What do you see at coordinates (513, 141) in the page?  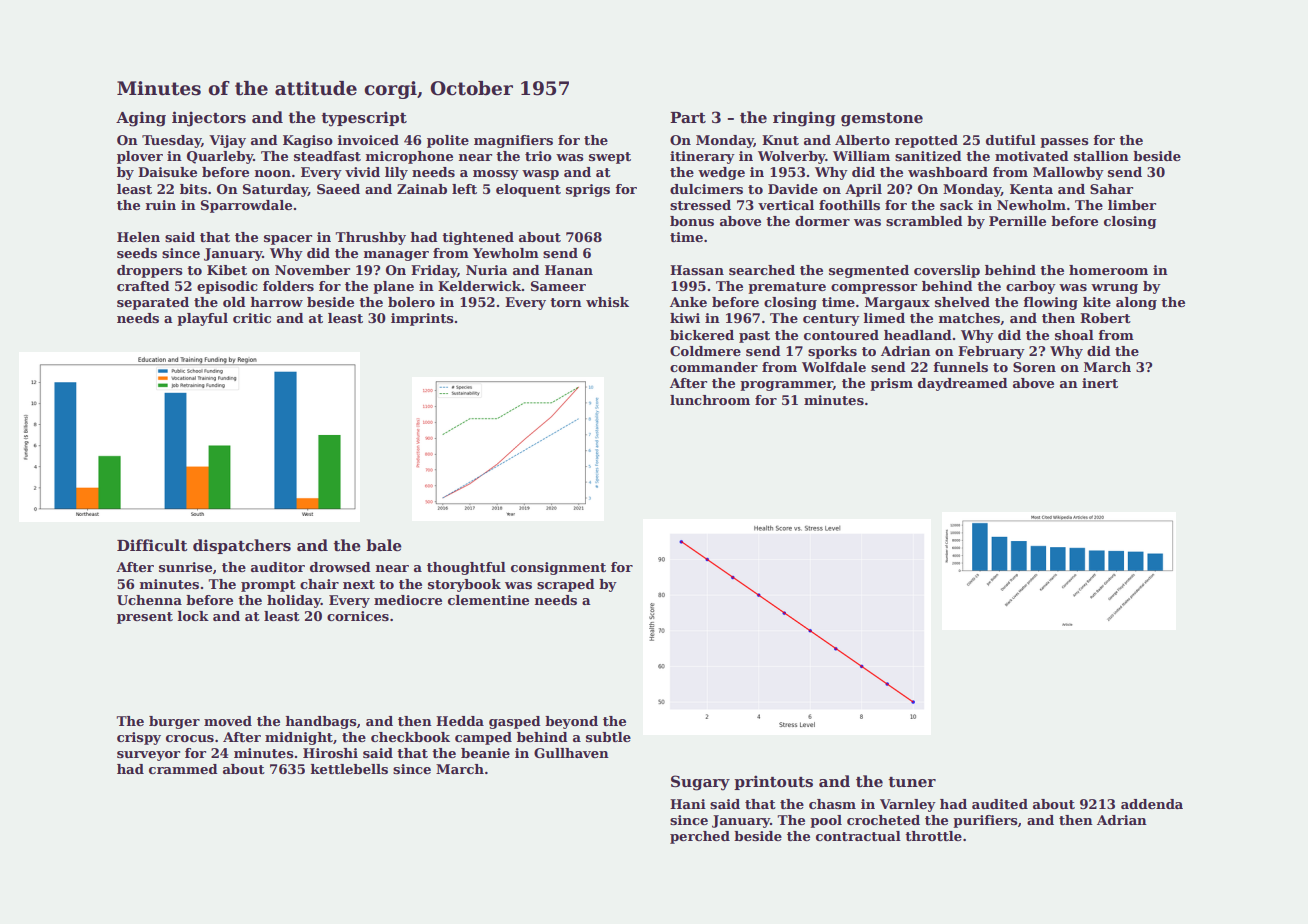 I see `magnifiers` at bounding box center [513, 141].
